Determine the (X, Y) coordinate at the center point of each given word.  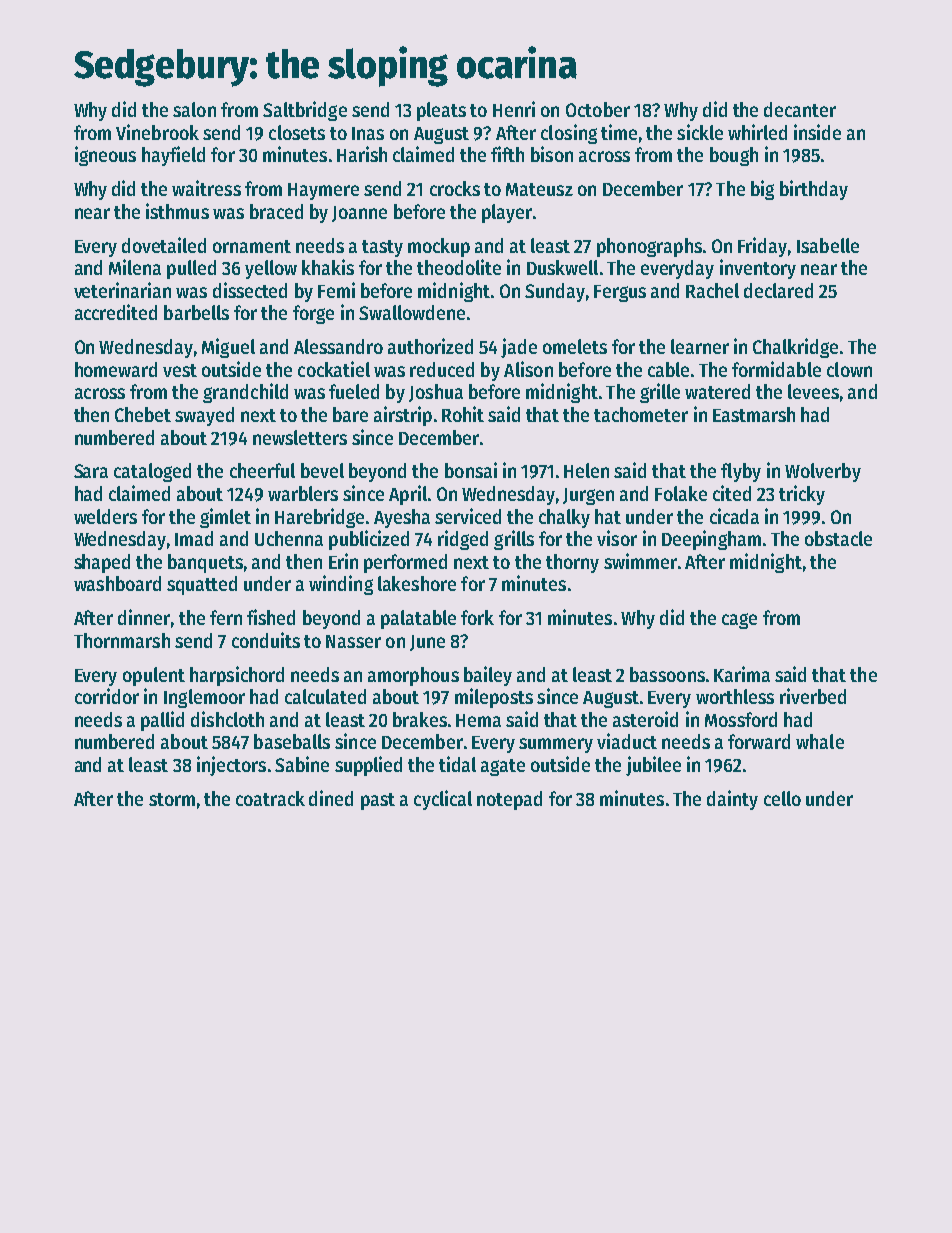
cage (739, 621)
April (408, 495)
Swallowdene (412, 312)
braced (276, 211)
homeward (116, 369)
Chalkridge (795, 348)
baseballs (292, 741)
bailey (488, 676)
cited (732, 493)
